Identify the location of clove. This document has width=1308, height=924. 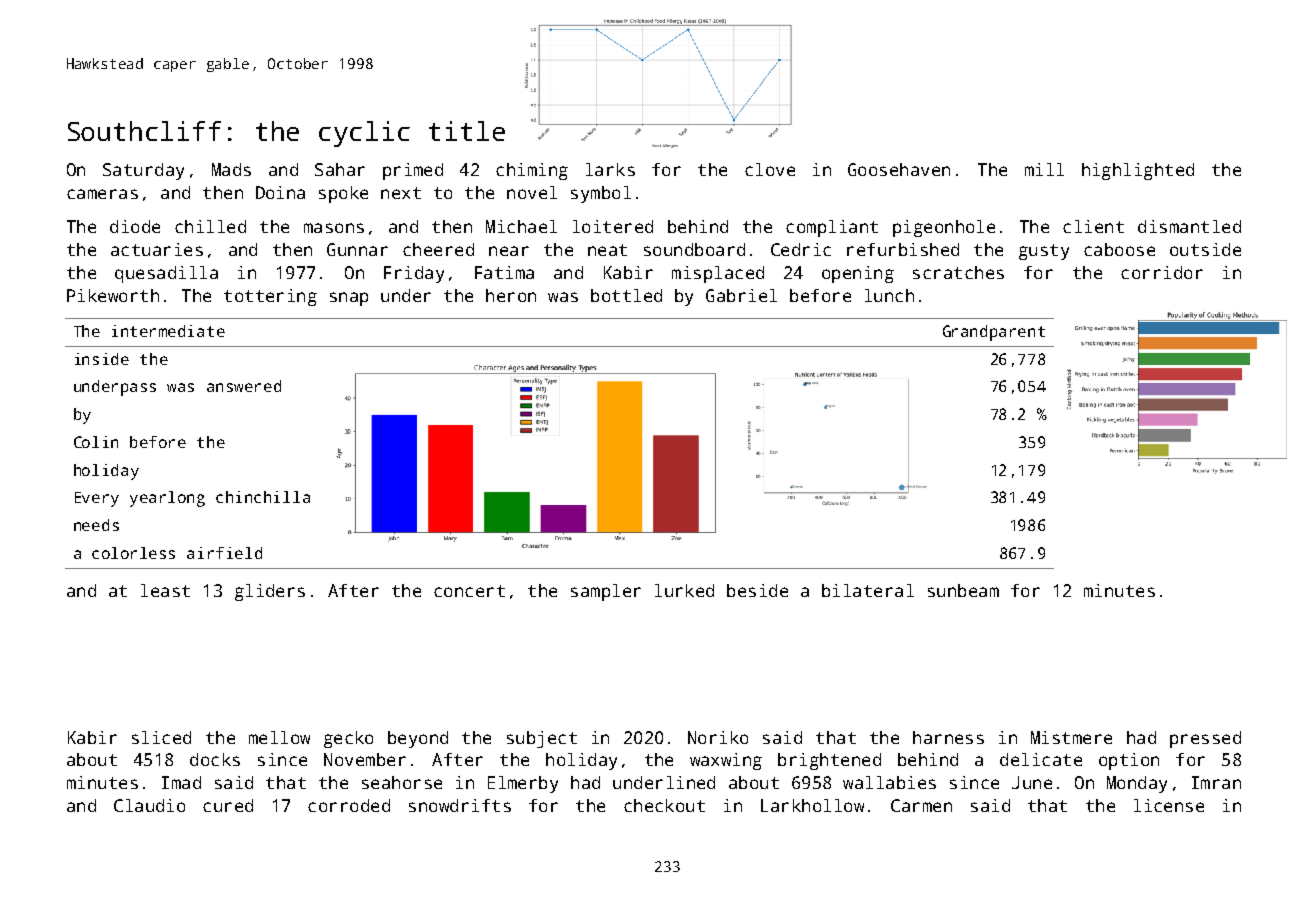
(770, 169).
